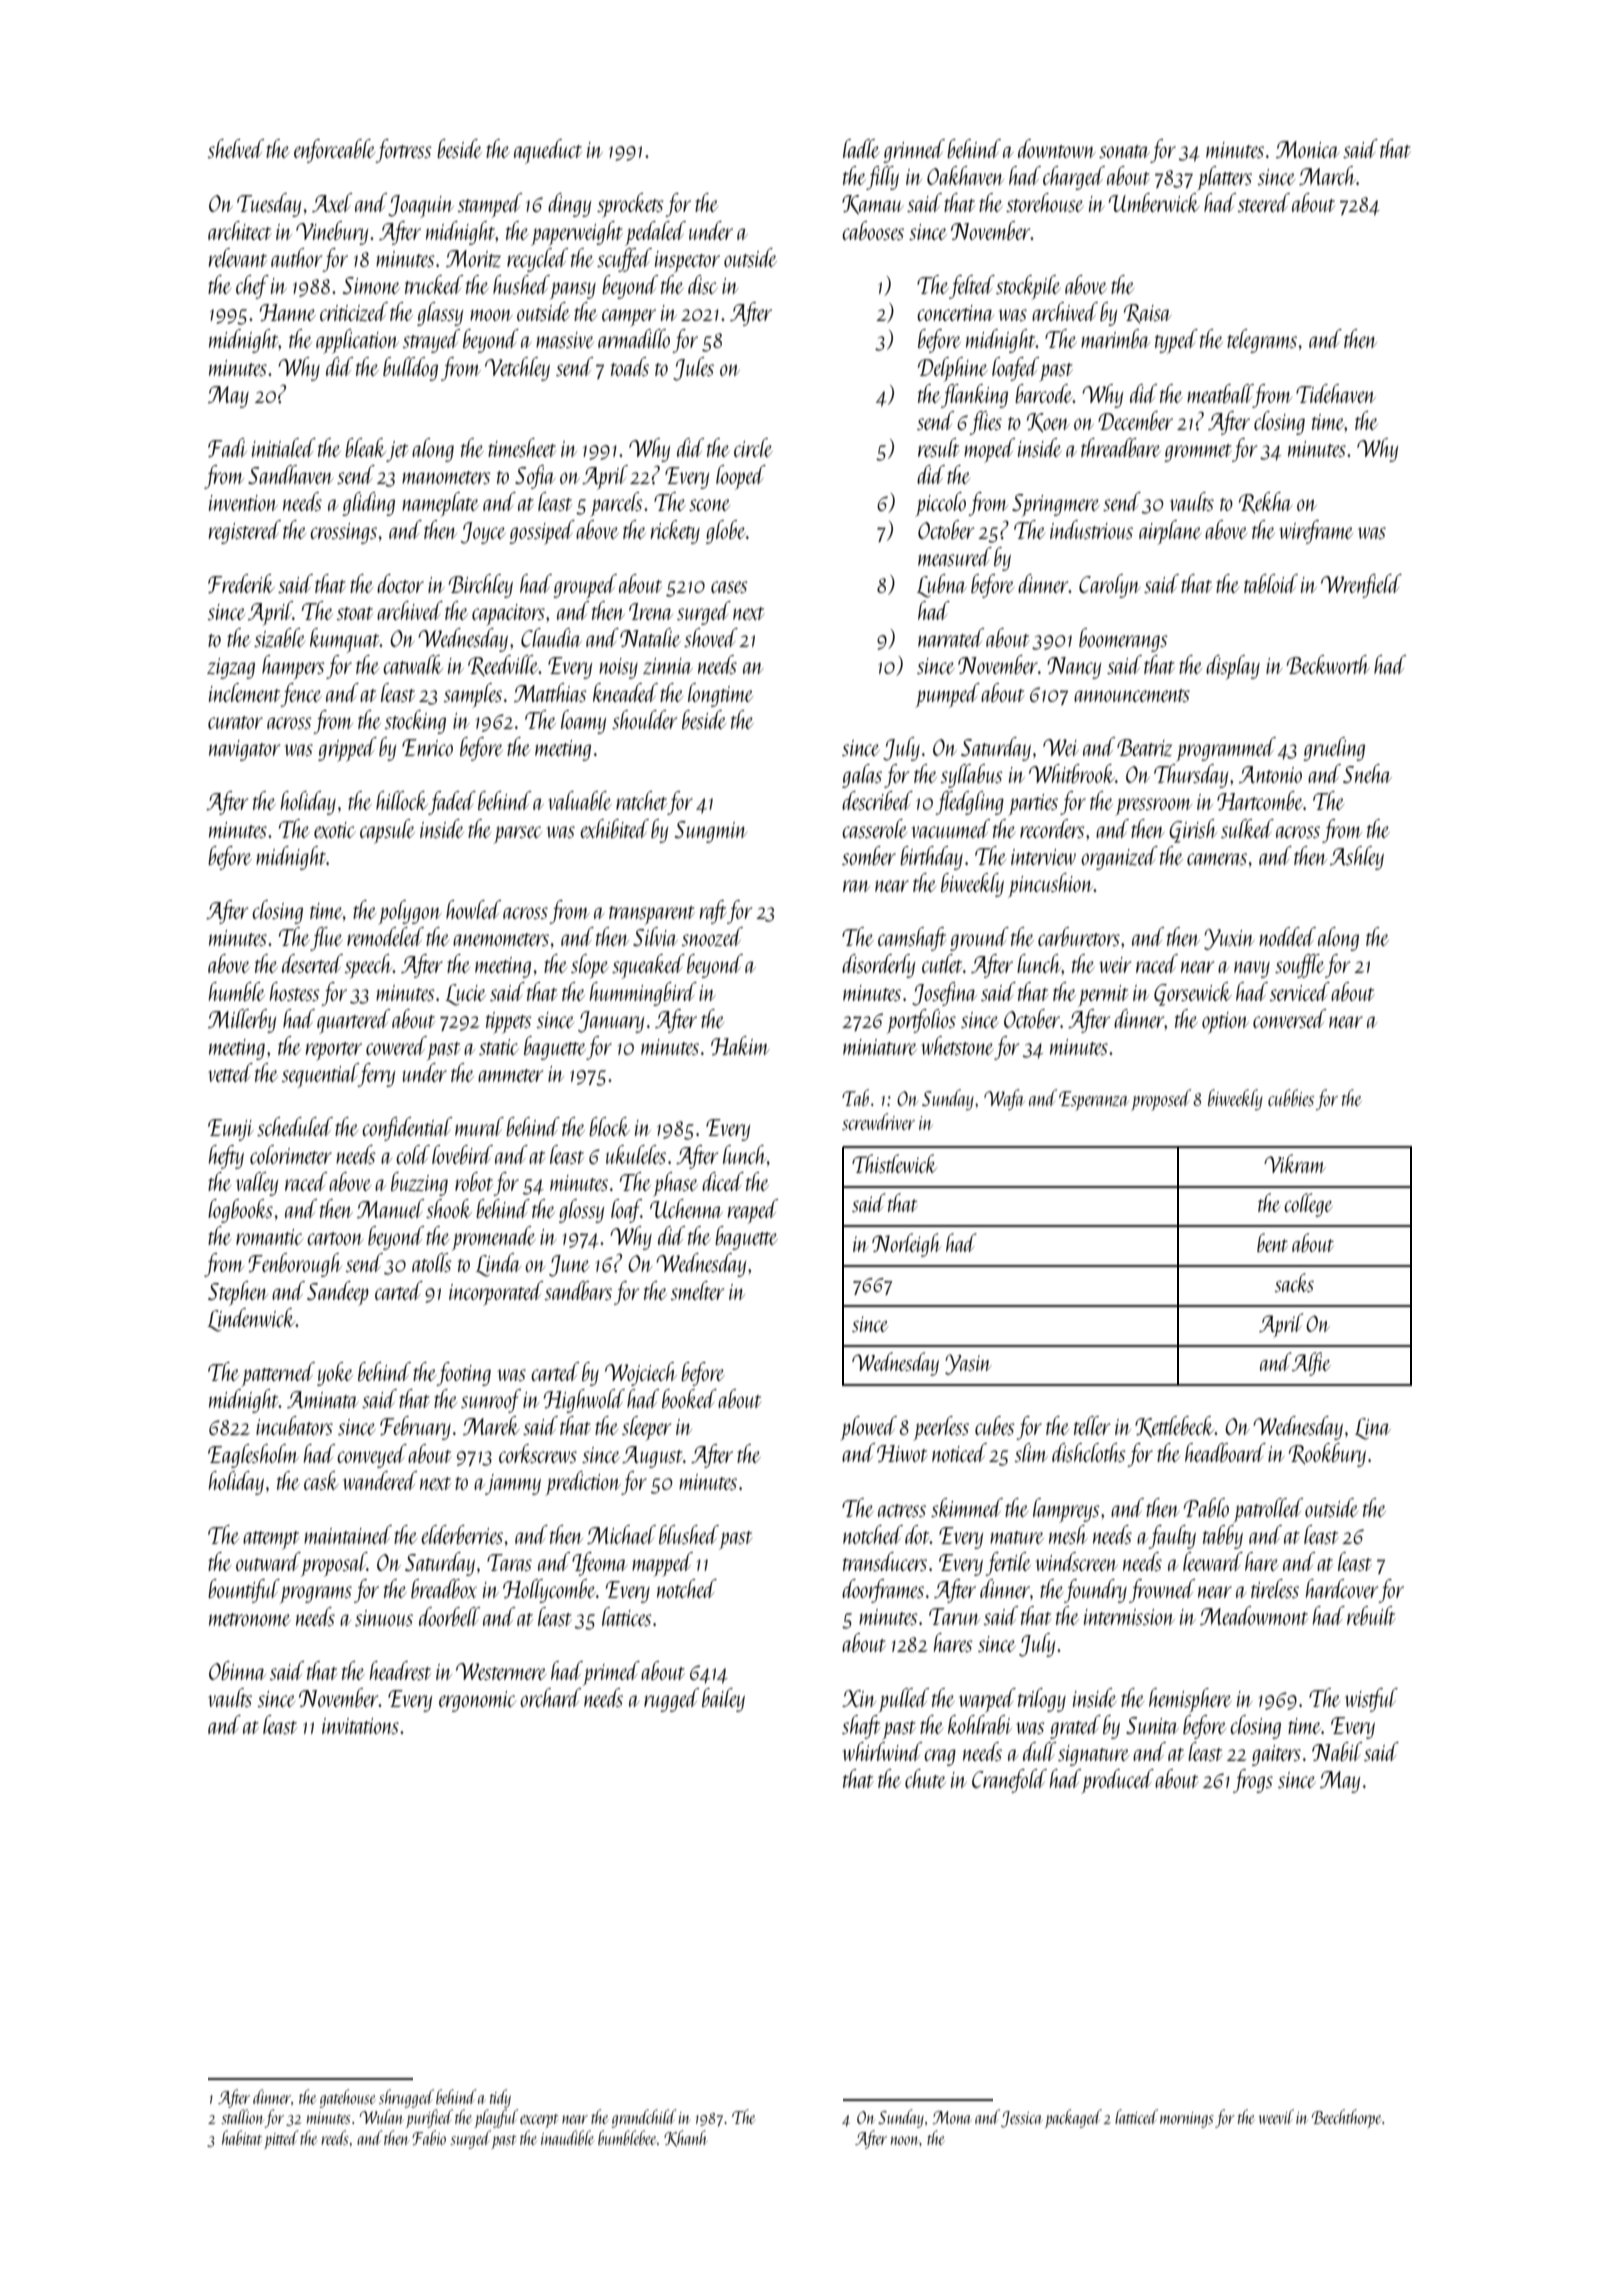 Image resolution: width=1620 pixels, height=2292 pixels. I want to click on glossy, so click(581, 1211).
